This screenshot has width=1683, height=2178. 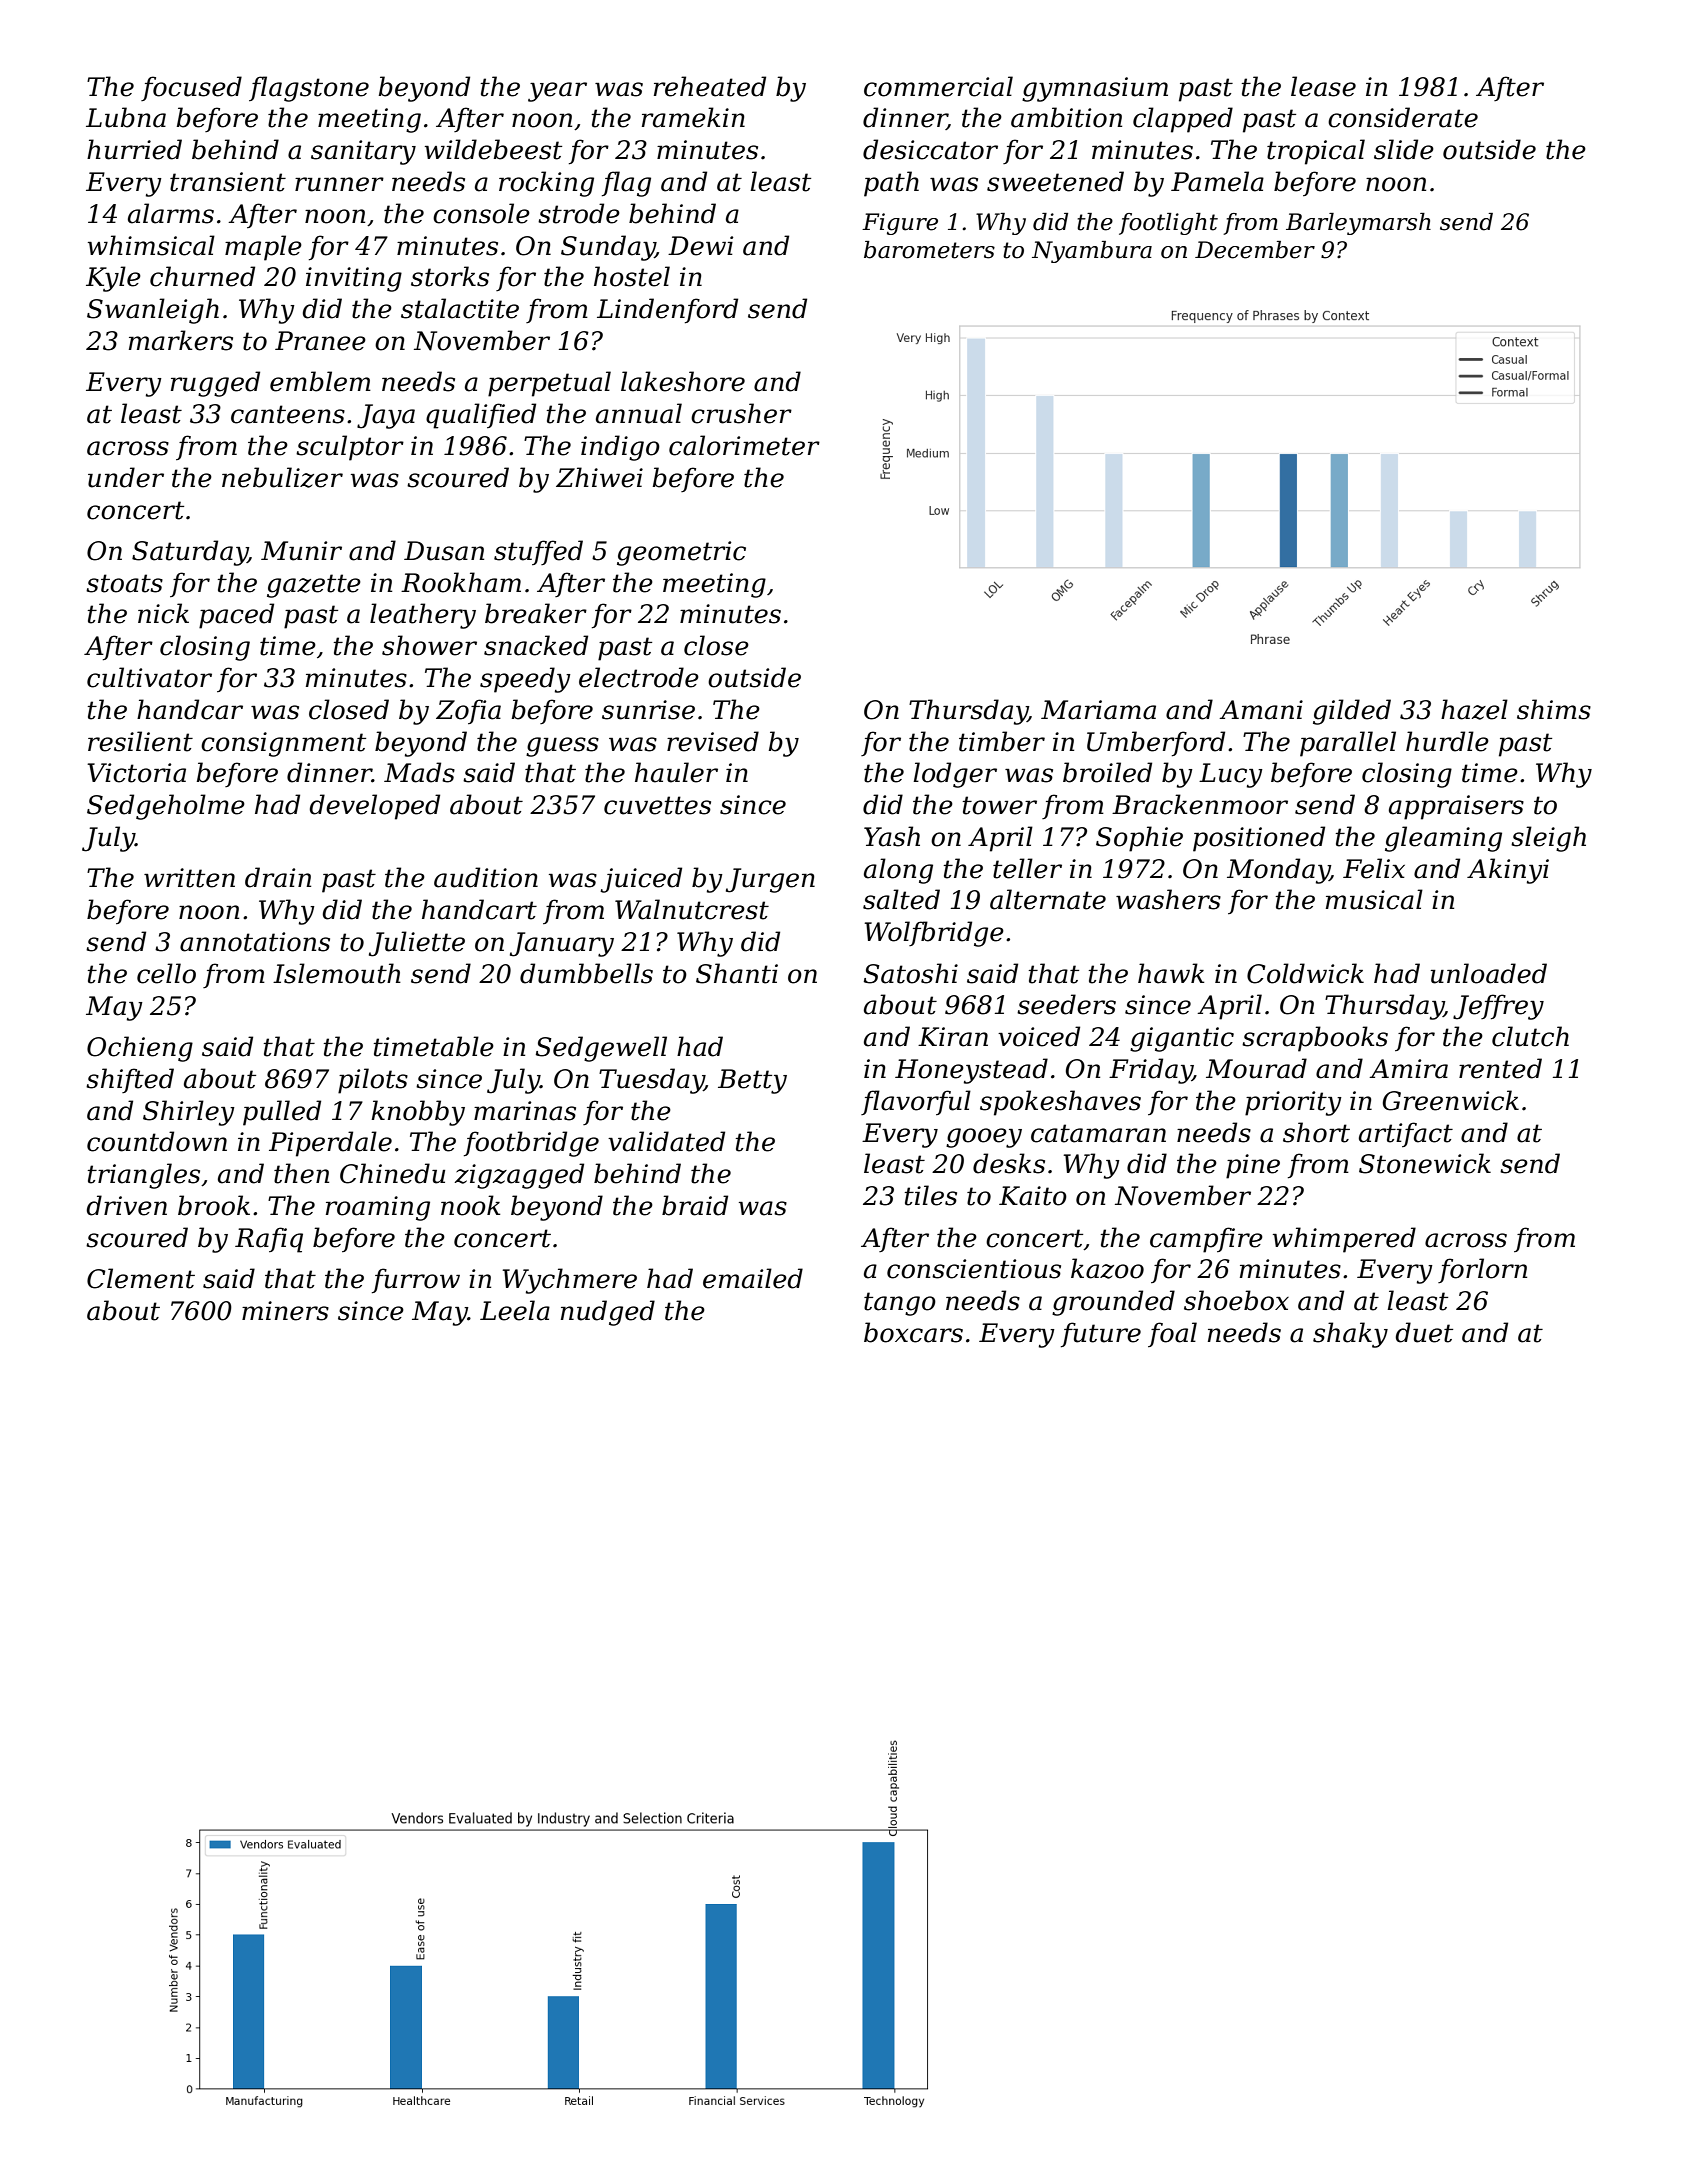 What do you see at coordinates (1066, 1004) in the screenshot?
I see `seeders` at bounding box center [1066, 1004].
